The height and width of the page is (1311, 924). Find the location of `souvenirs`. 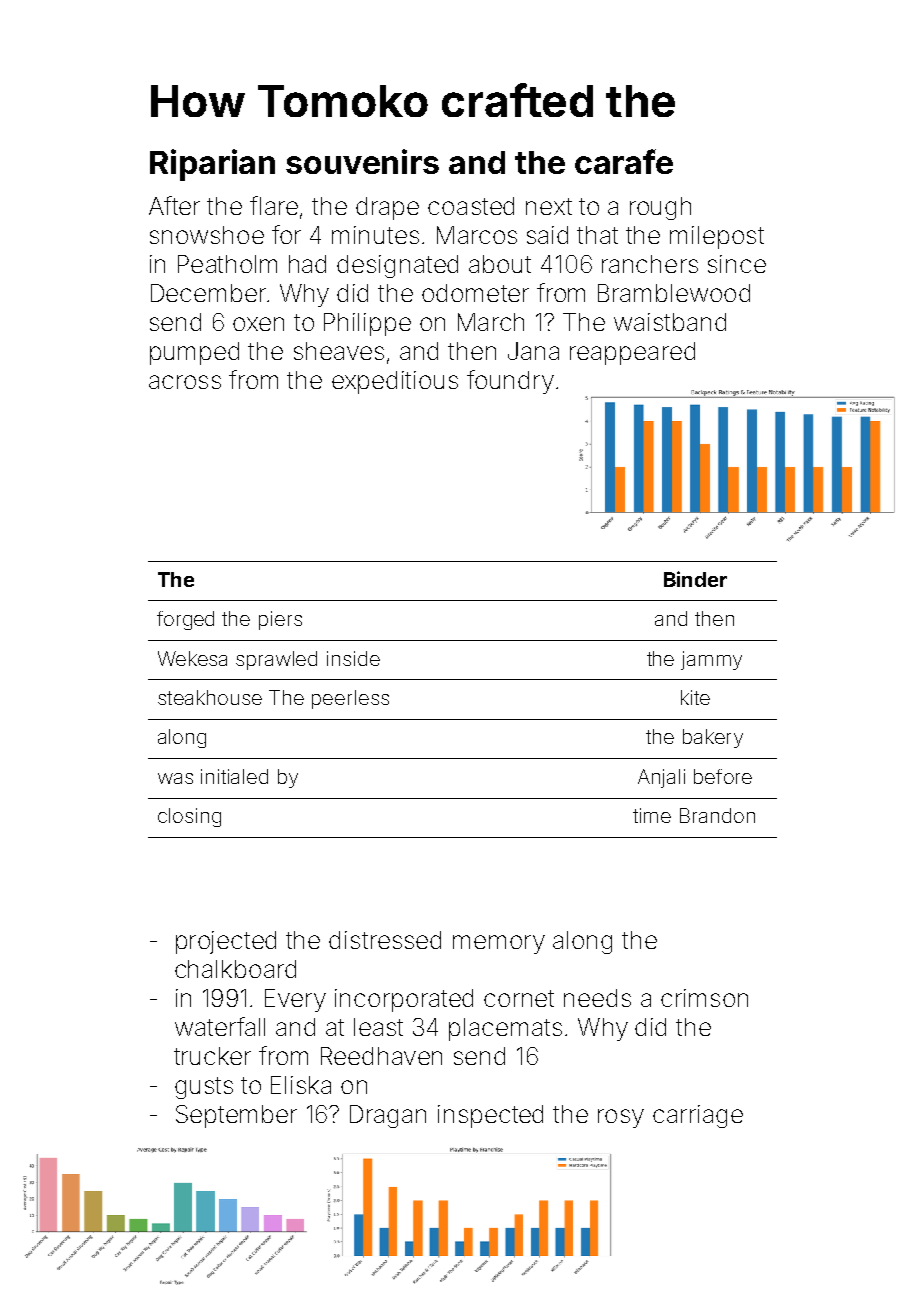

souvenirs is located at coordinates (362, 161).
